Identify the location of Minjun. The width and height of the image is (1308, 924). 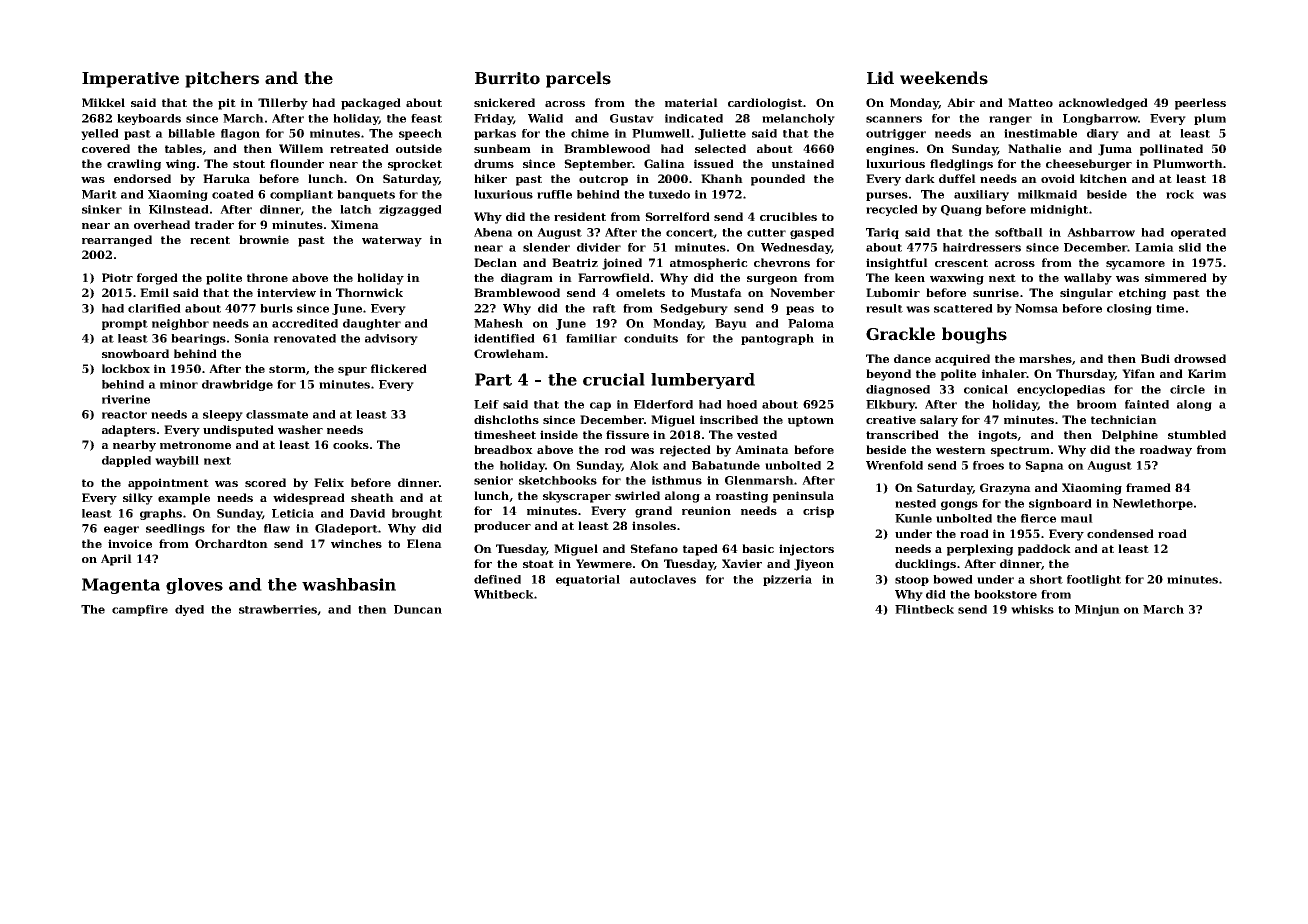
(1097, 610).
